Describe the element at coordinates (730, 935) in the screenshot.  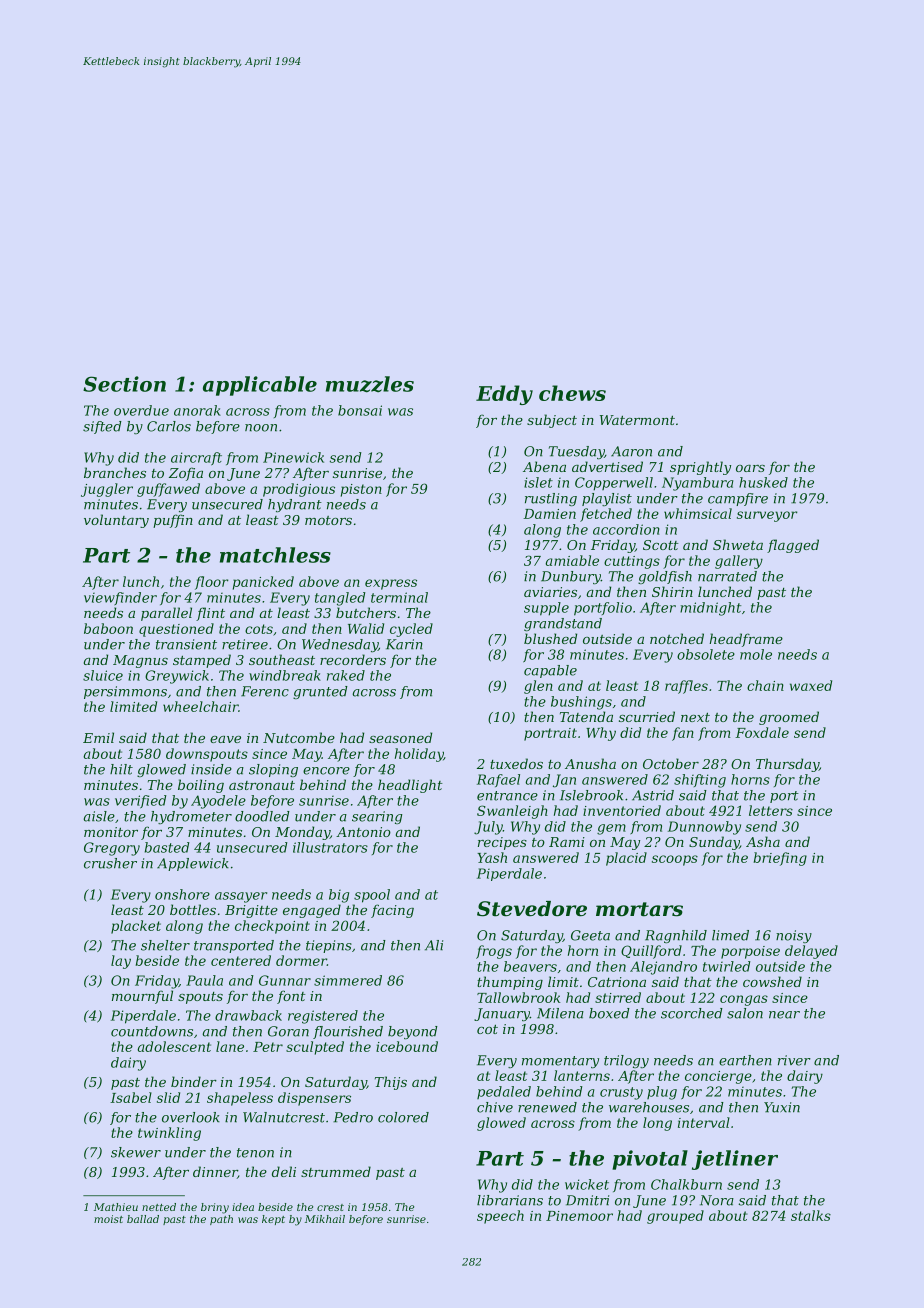
I see `limed` at that location.
